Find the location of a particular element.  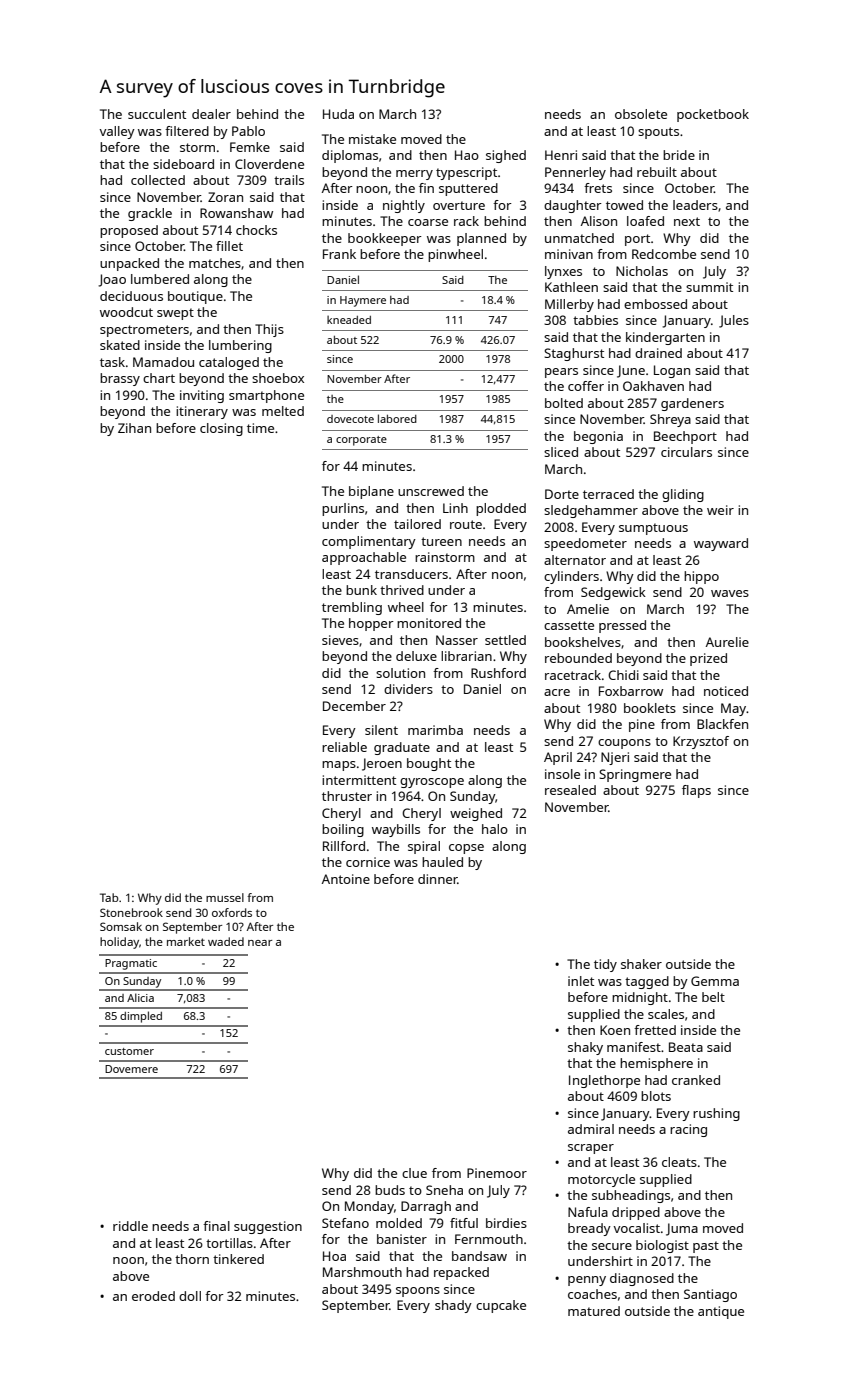

librarian is located at coordinates (466, 656).
